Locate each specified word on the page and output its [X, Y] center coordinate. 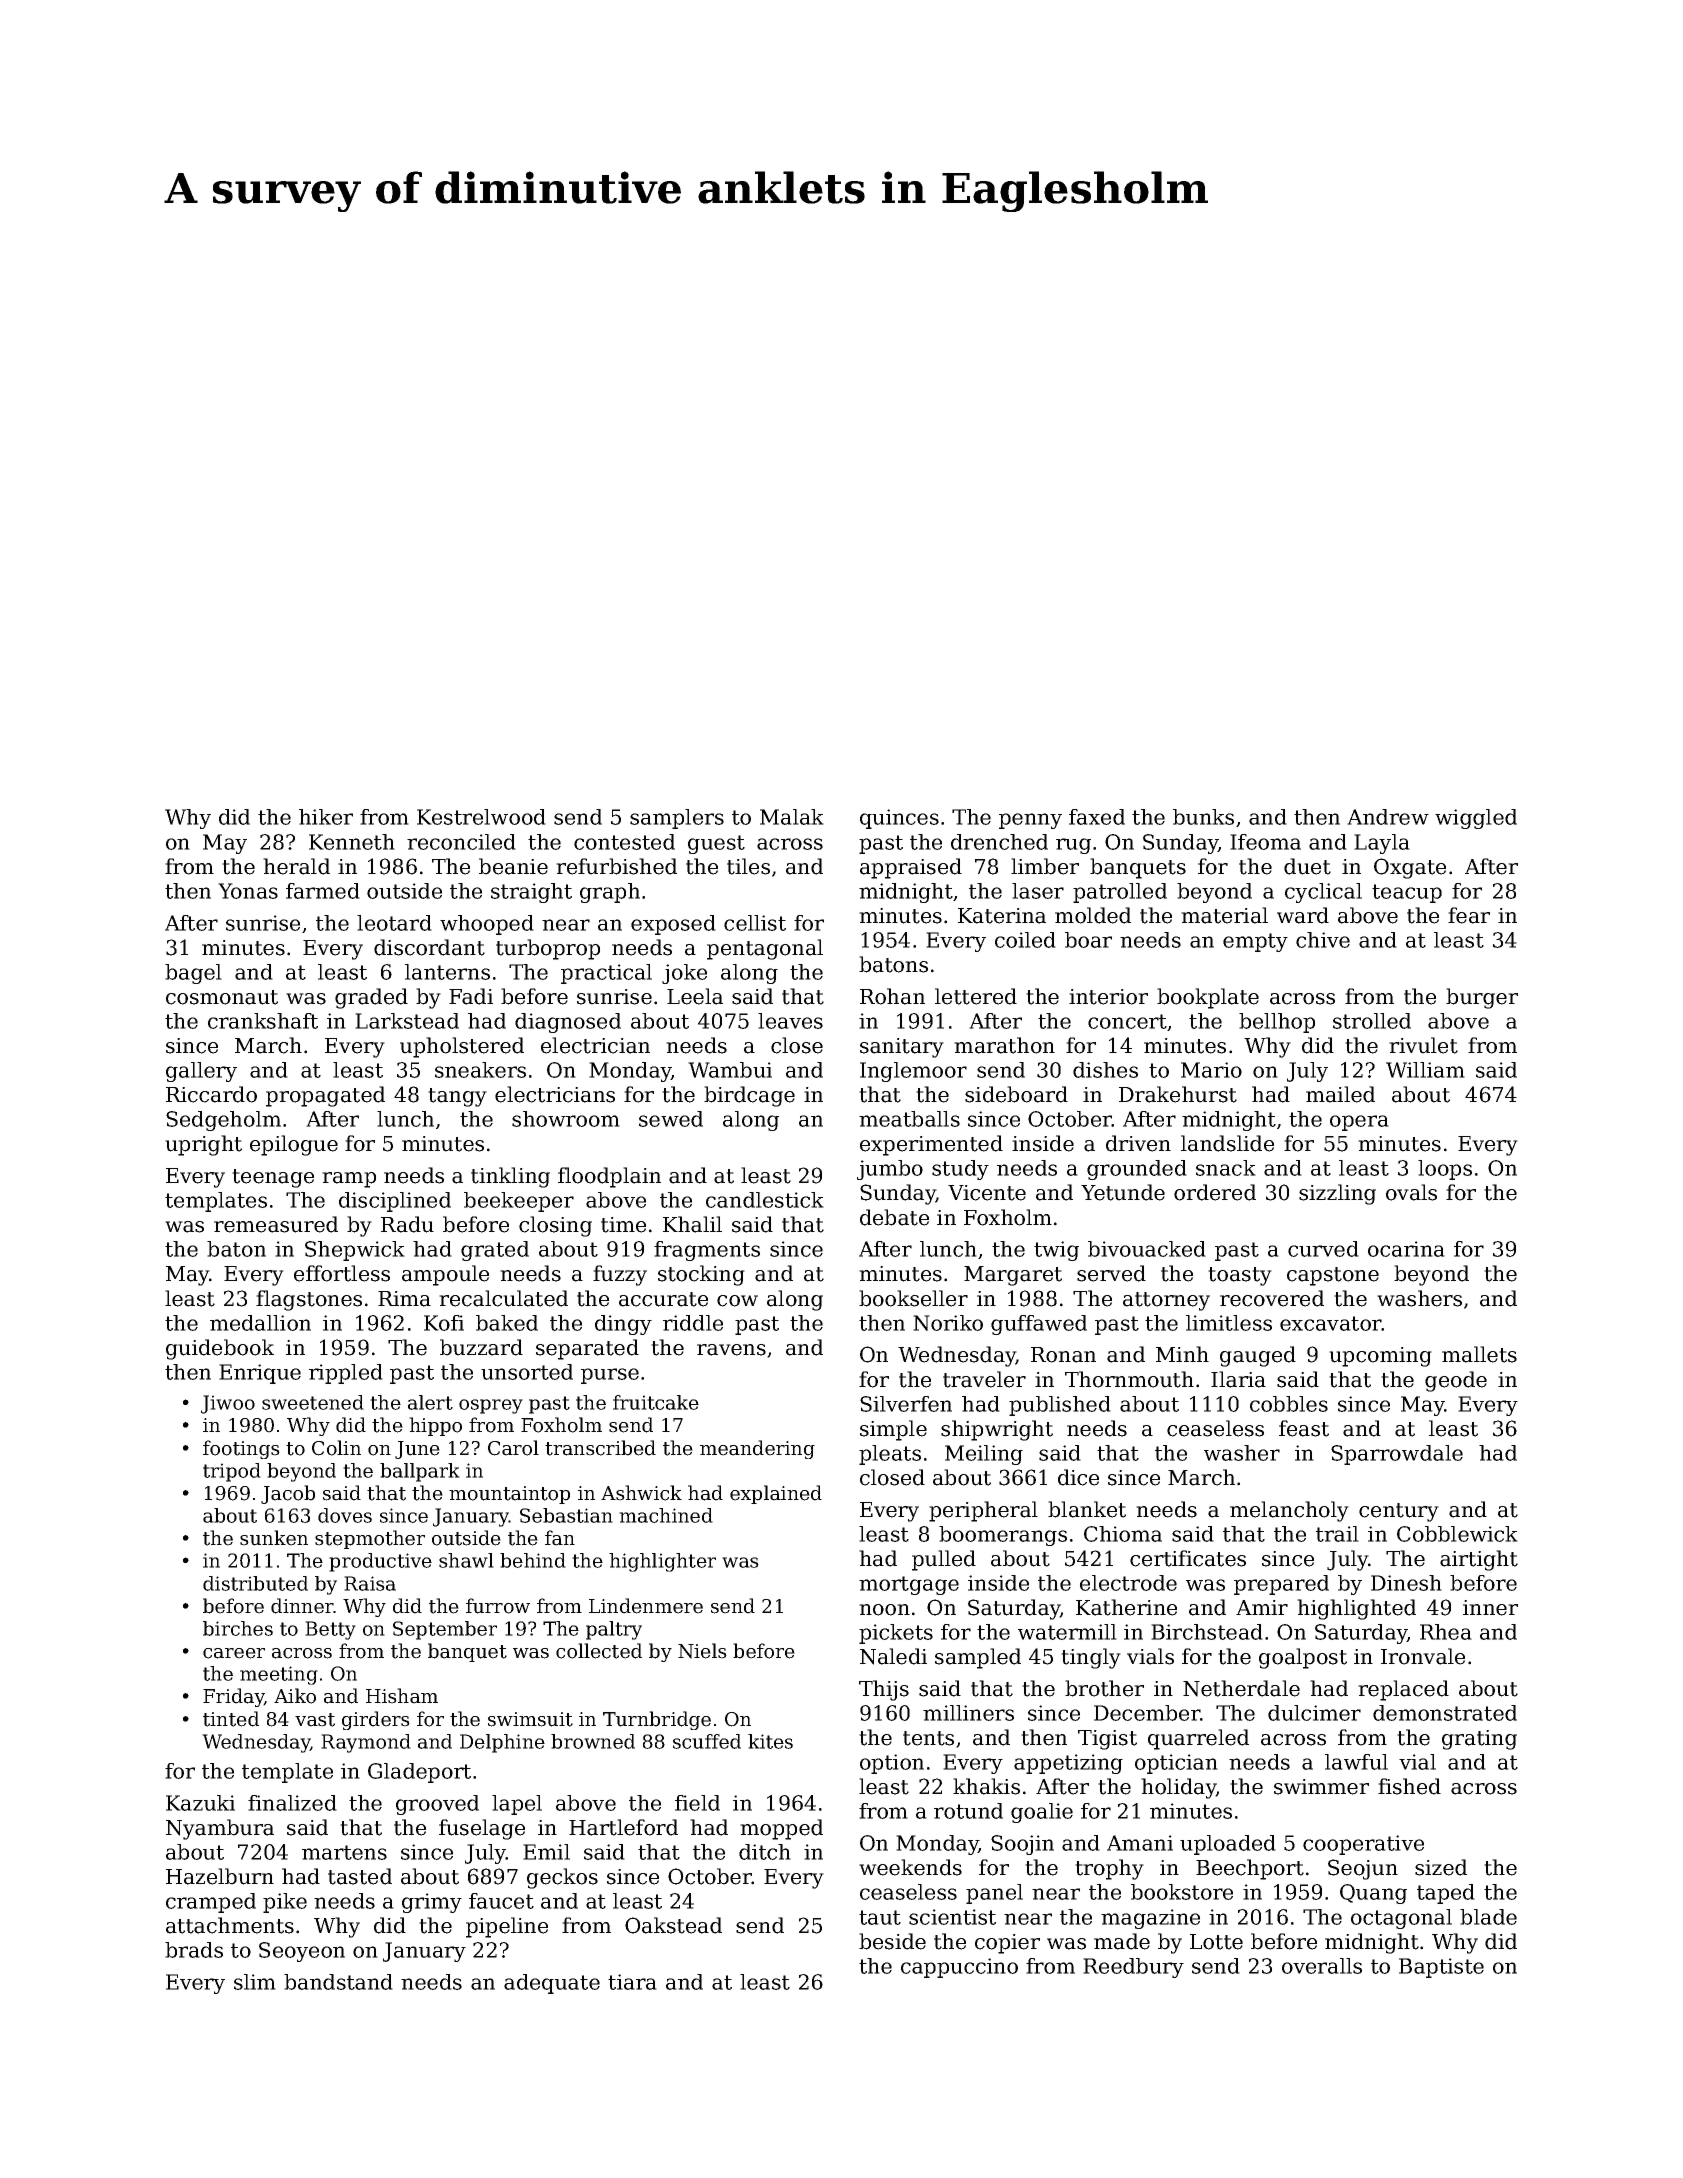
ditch [765, 1852]
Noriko [948, 1323]
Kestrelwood [481, 817]
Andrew [1388, 817]
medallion [260, 1323]
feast [1304, 1428]
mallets [1479, 1354]
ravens [731, 1350]
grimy [432, 1903]
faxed [1097, 817]
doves [345, 1515]
